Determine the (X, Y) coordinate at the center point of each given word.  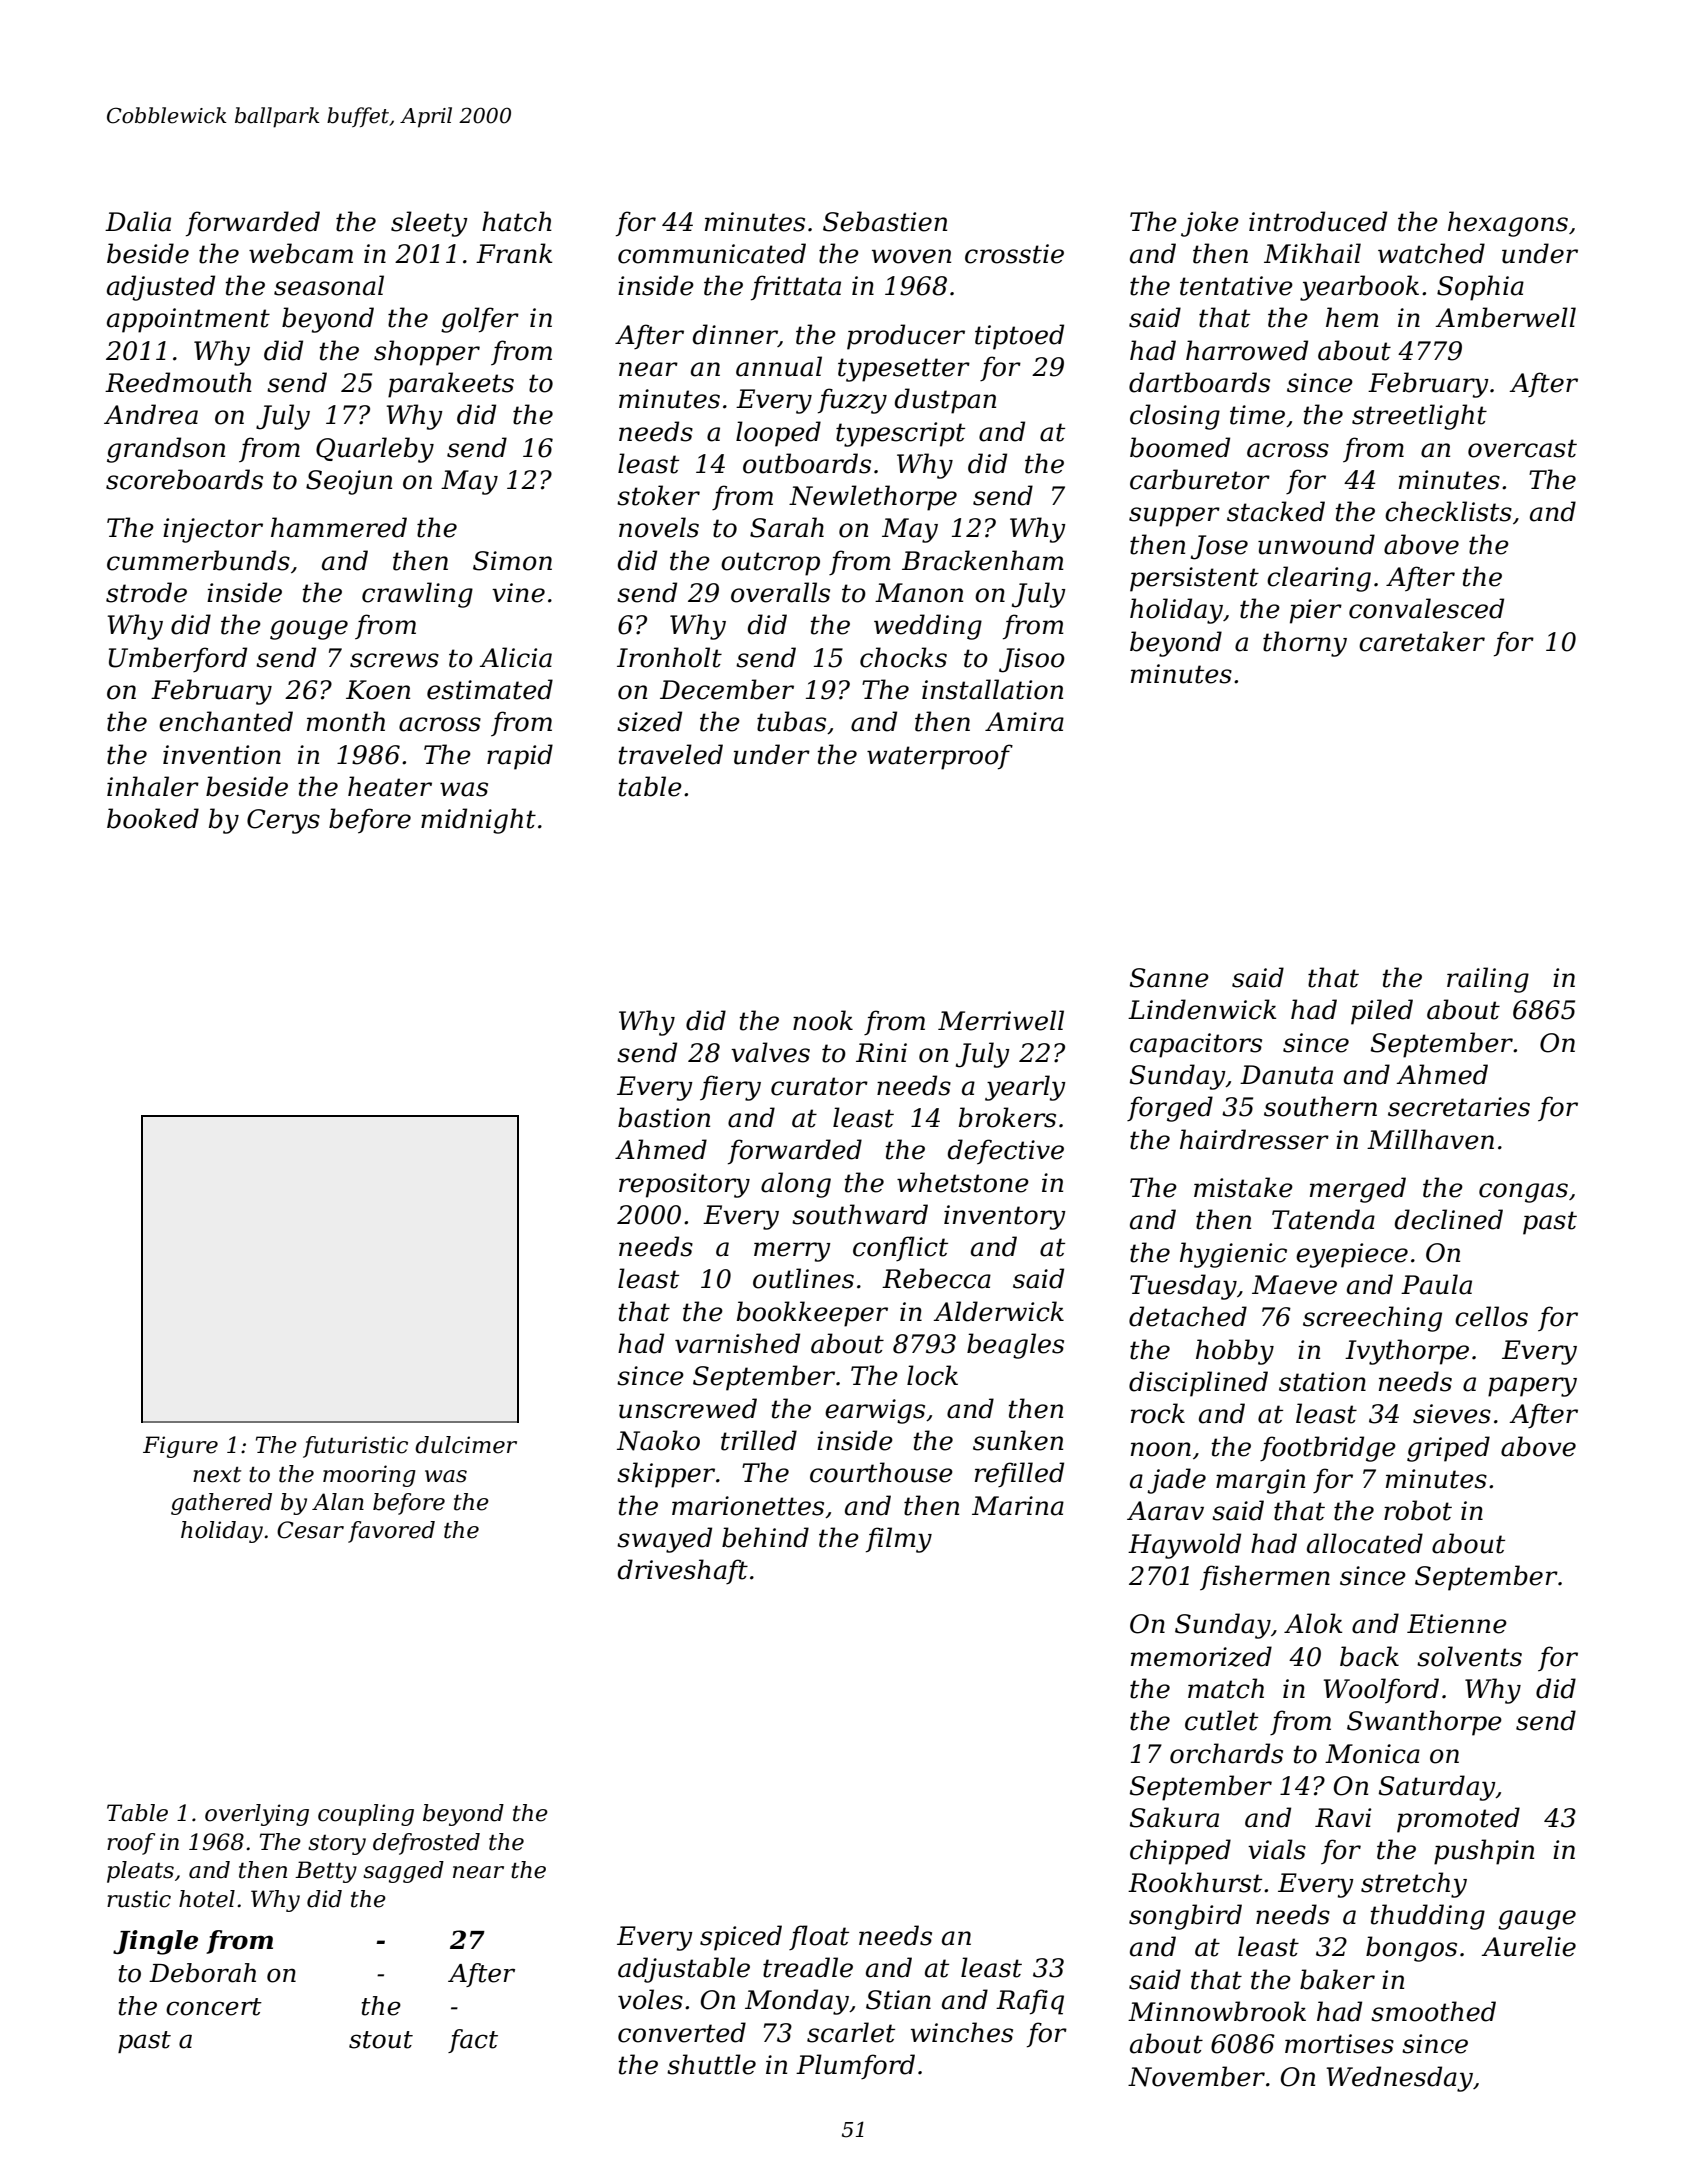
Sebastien (885, 221)
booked (153, 818)
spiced (741, 1938)
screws (394, 660)
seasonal (329, 285)
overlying (257, 1815)
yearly (1025, 1088)
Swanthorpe (1424, 1723)
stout (381, 2040)
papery (1532, 1387)
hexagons (1508, 224)
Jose (1219, 547)
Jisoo (1032, 660)
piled (1382, 1012)
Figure (180, 1447)
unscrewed (688, 1408)
